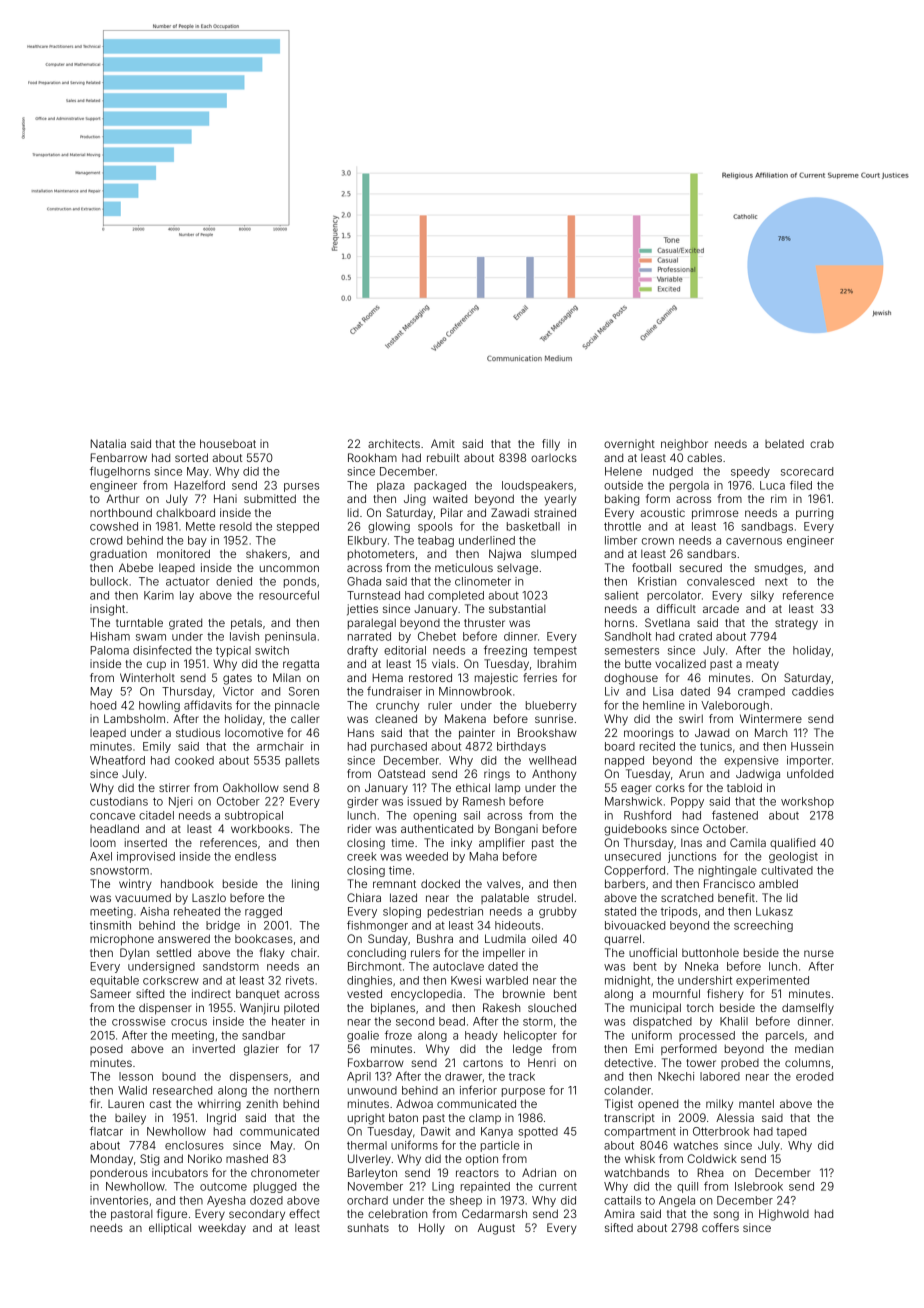 The height and width of the image is (1308, 924). What do you see at coordinates (657, 746) in the image?
I see `recited` at bounding box center [657, 746].
